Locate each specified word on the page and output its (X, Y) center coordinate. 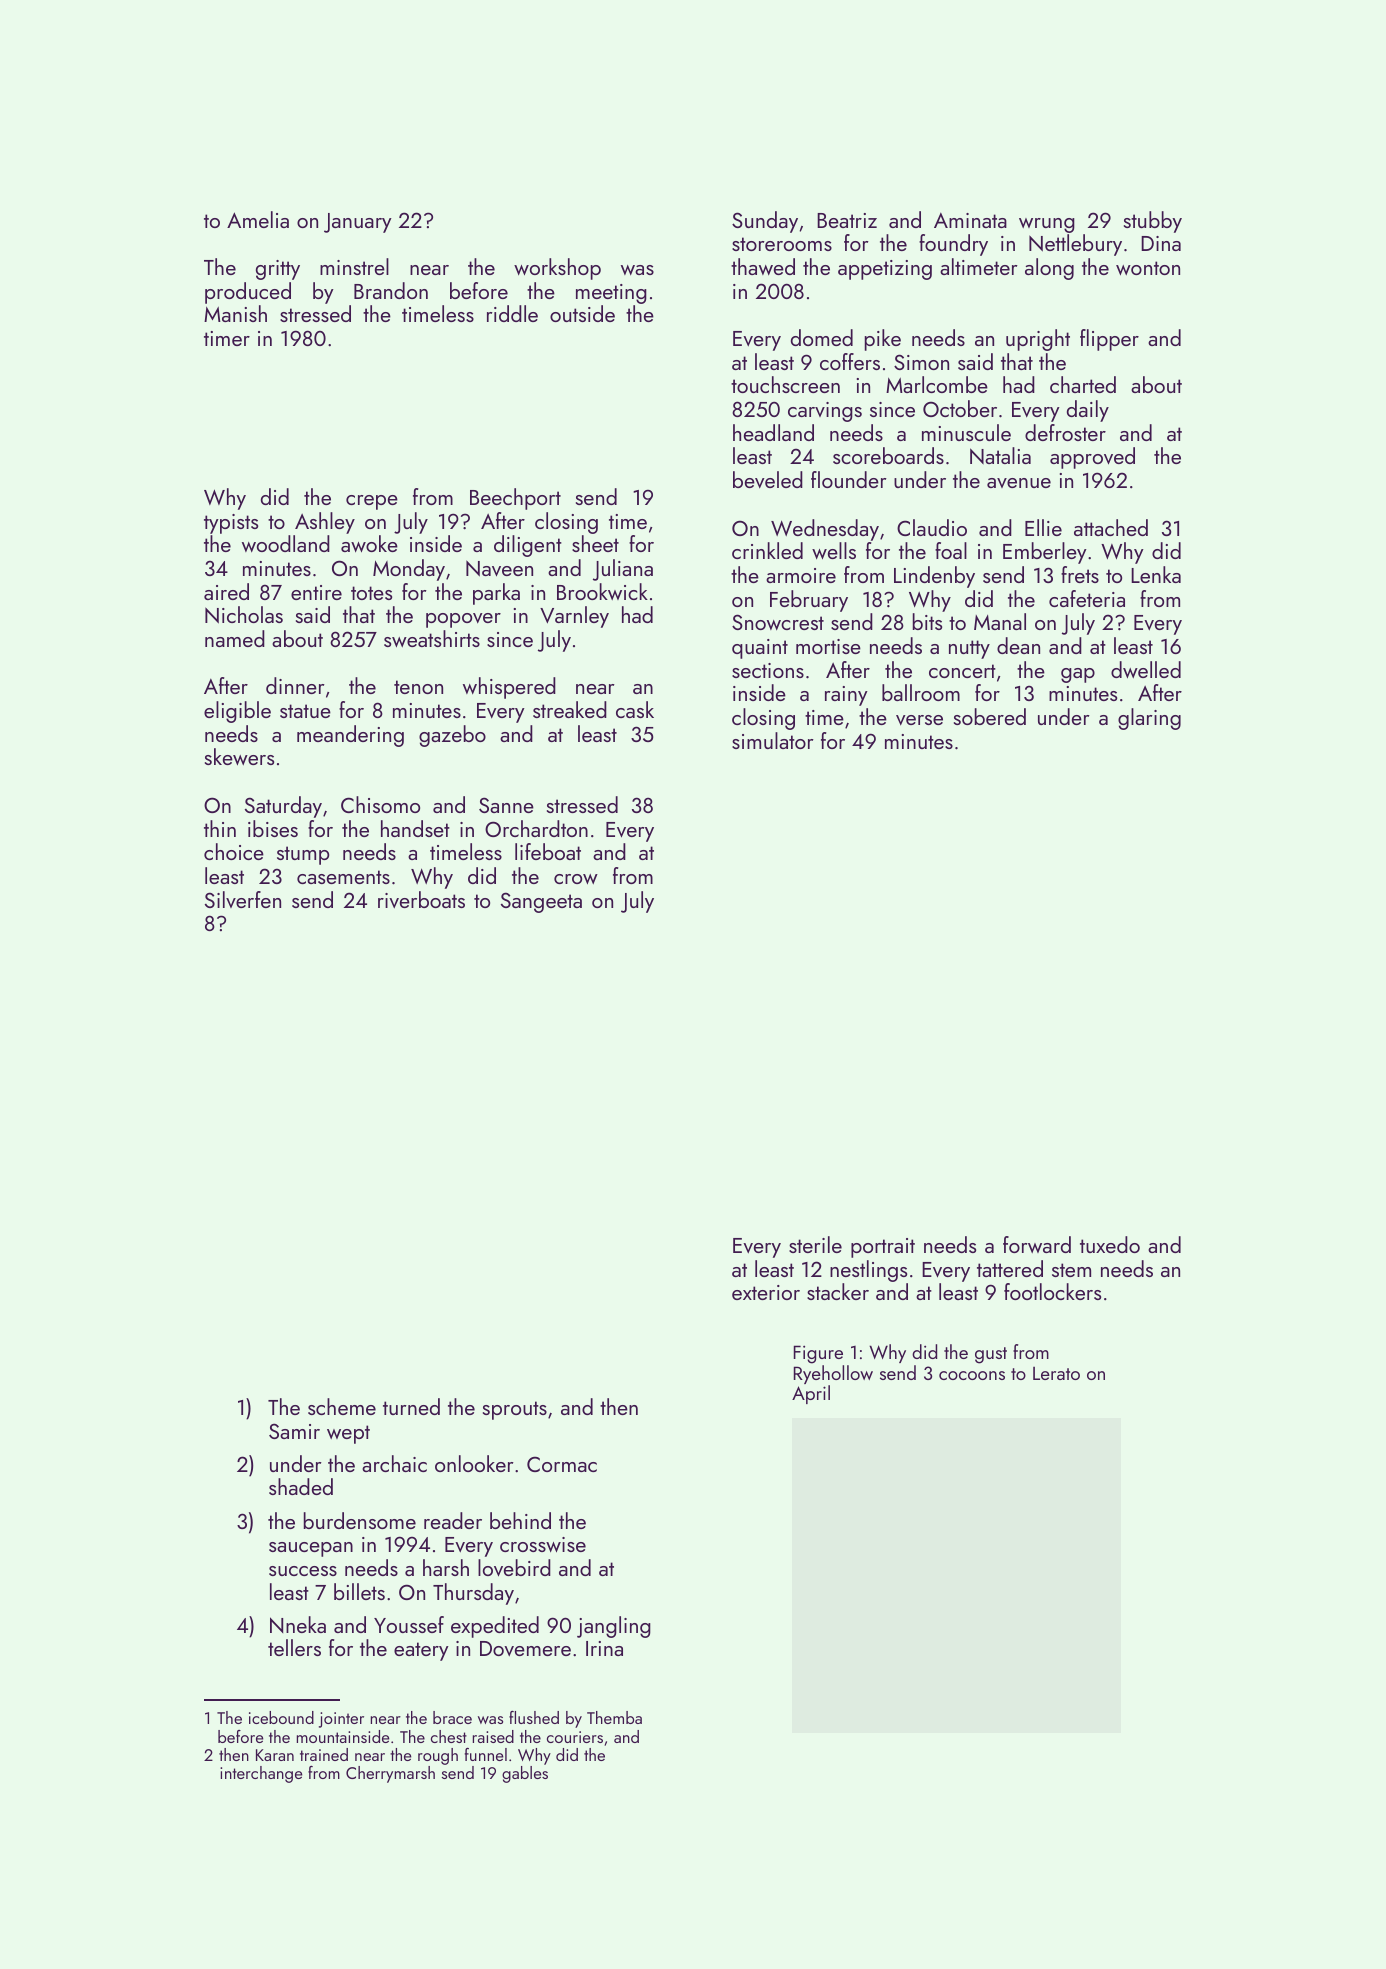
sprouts (515, 1410)
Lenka (1156, 574)
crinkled (767, 550)
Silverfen (243, 899)
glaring (1149, 719)
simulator (773, 740)
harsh (446, 1567)
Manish (235, 313)
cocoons (972, 1375)
